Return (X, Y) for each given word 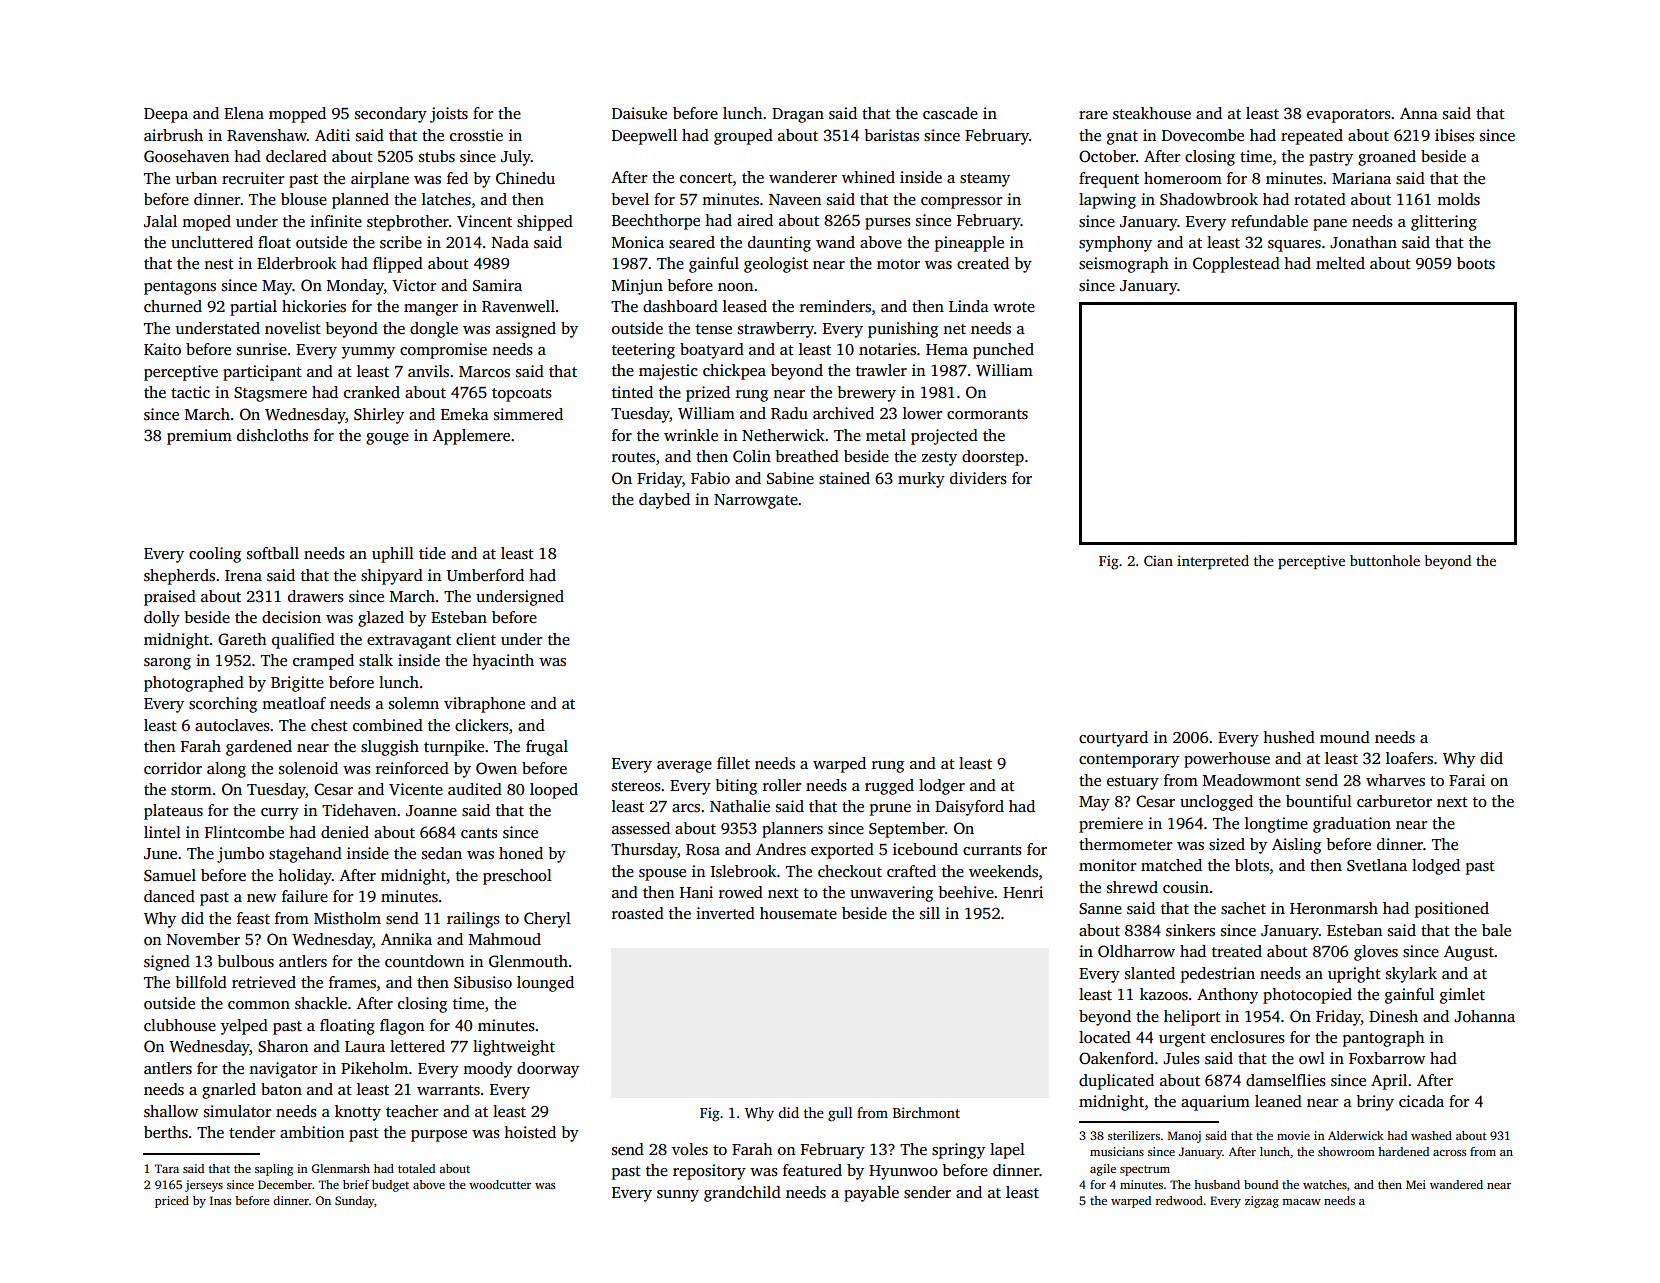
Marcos (484, 372)
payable (871, 1194)
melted (1340, 263)
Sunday (355, 1202)
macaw (1301, 1202)
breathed (807, 456)
